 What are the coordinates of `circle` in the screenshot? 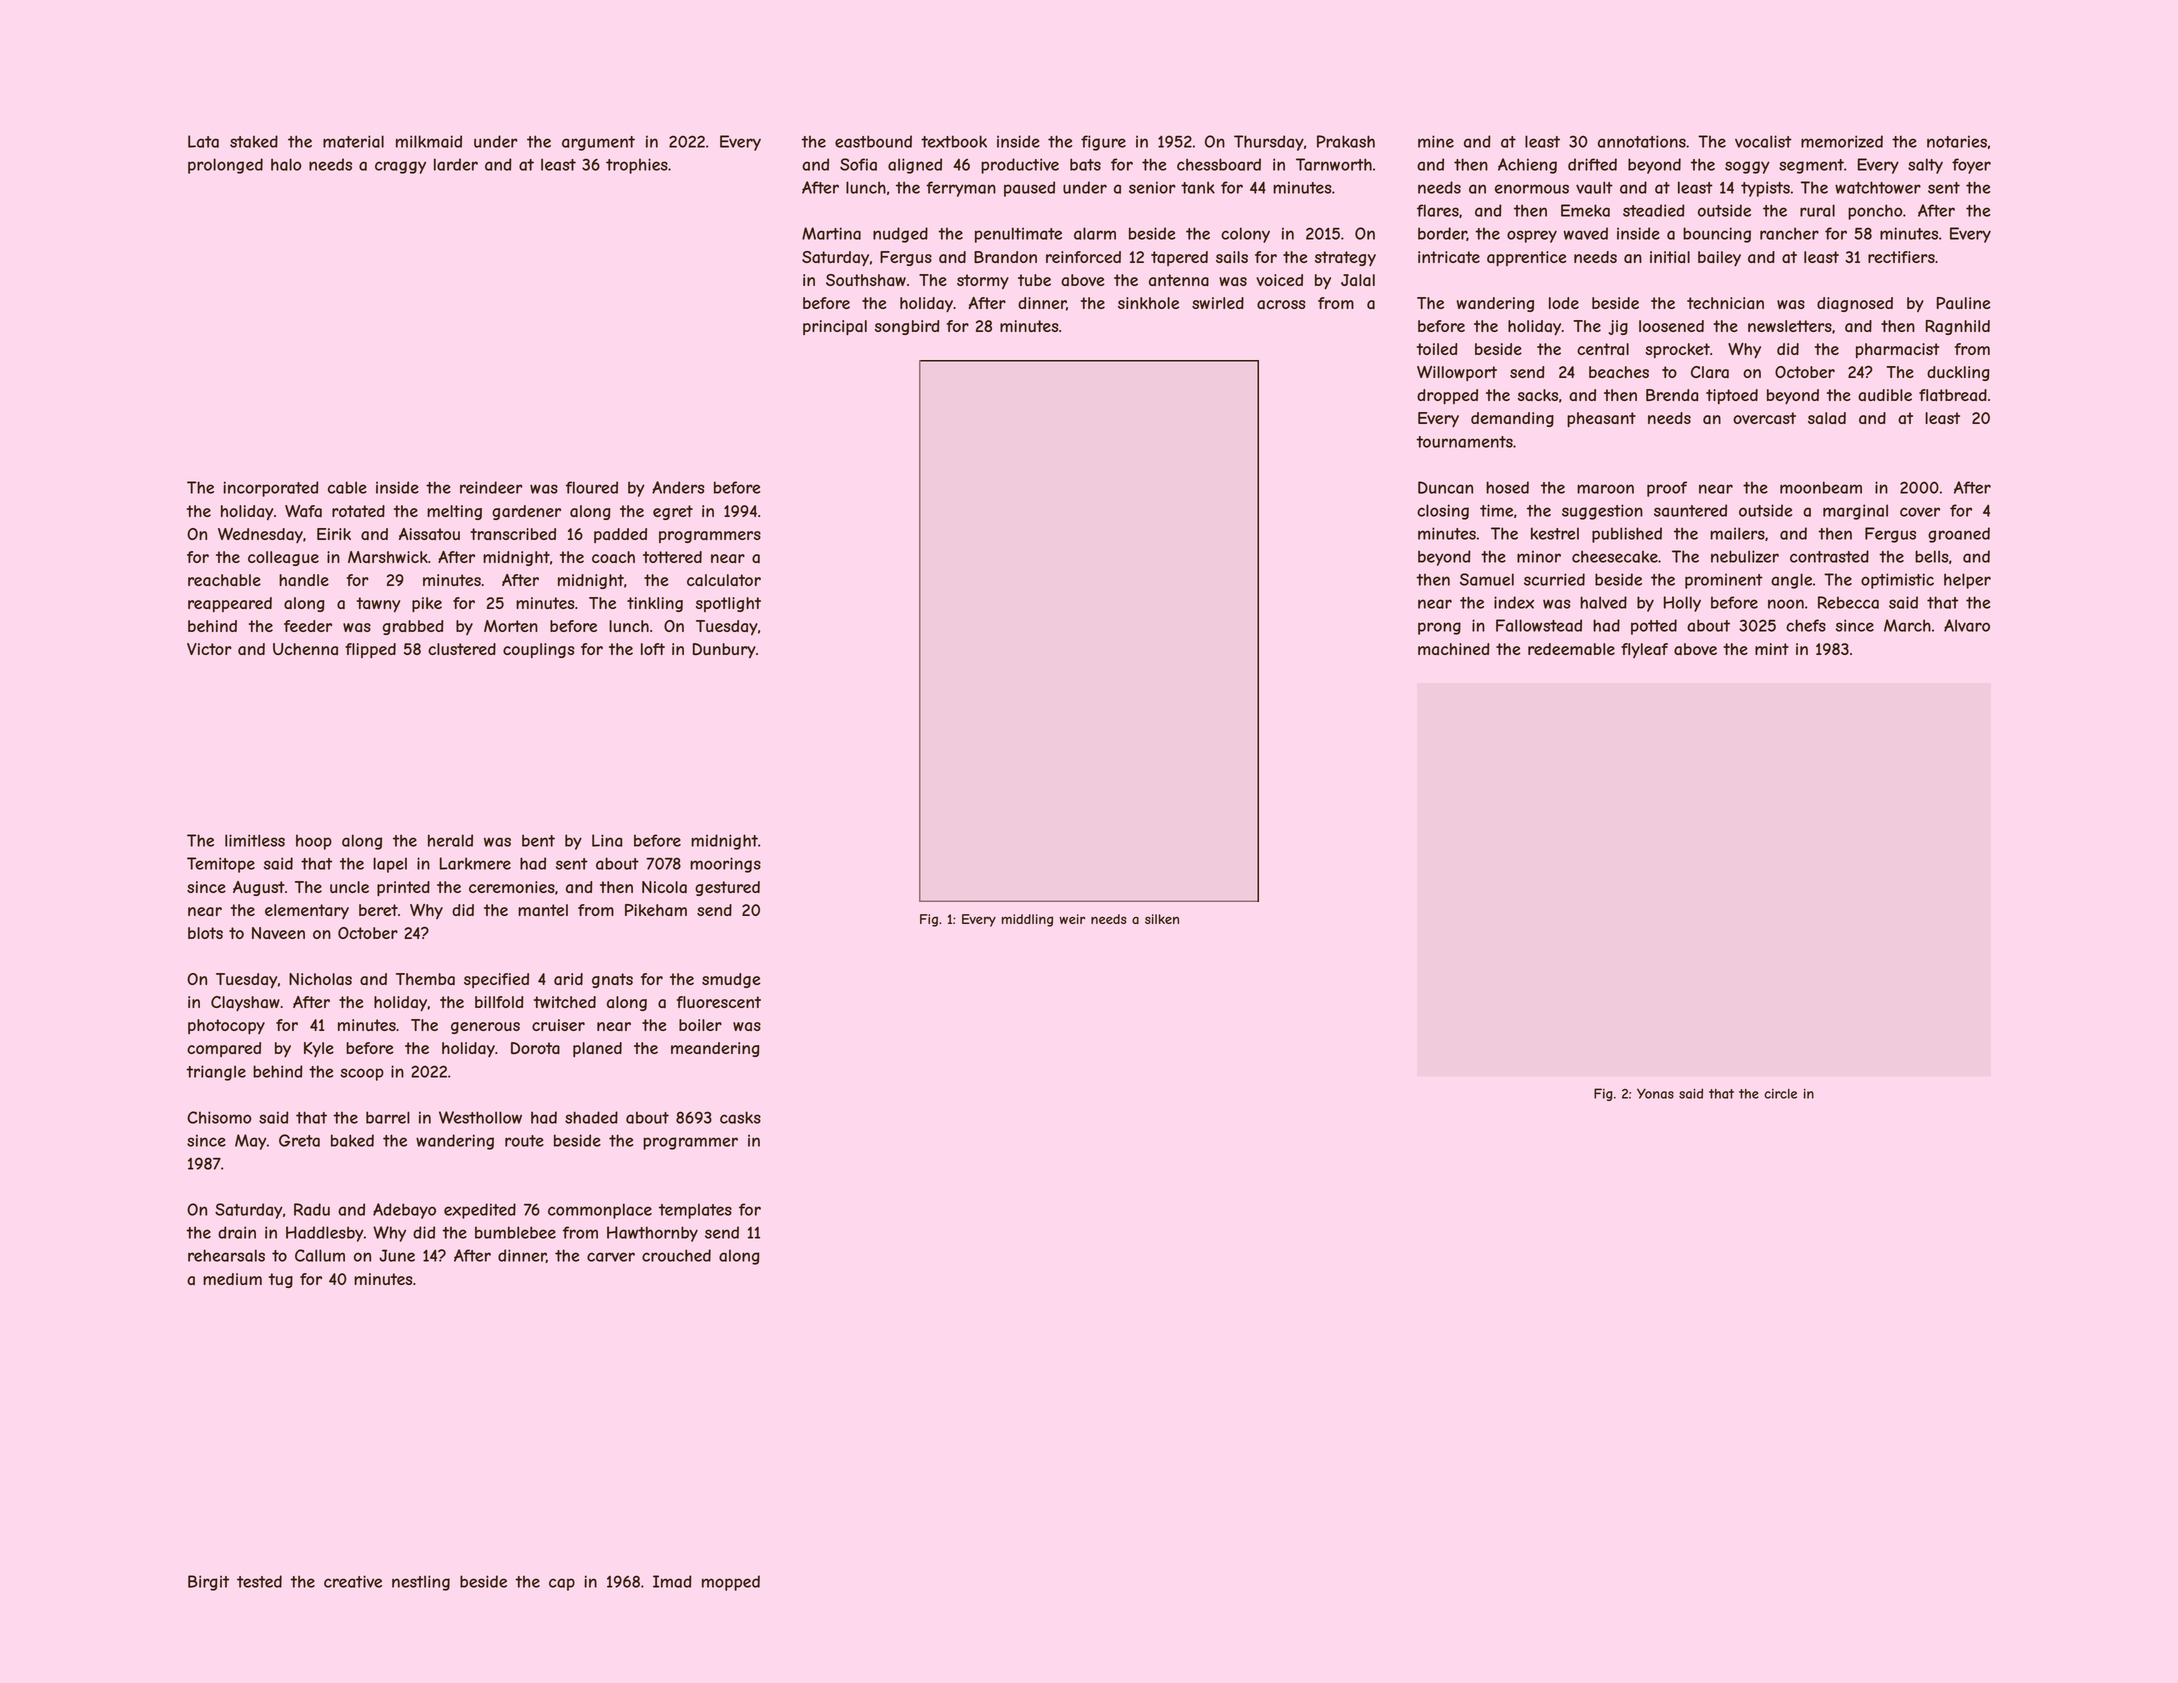 It's located at (1780, 1094).
